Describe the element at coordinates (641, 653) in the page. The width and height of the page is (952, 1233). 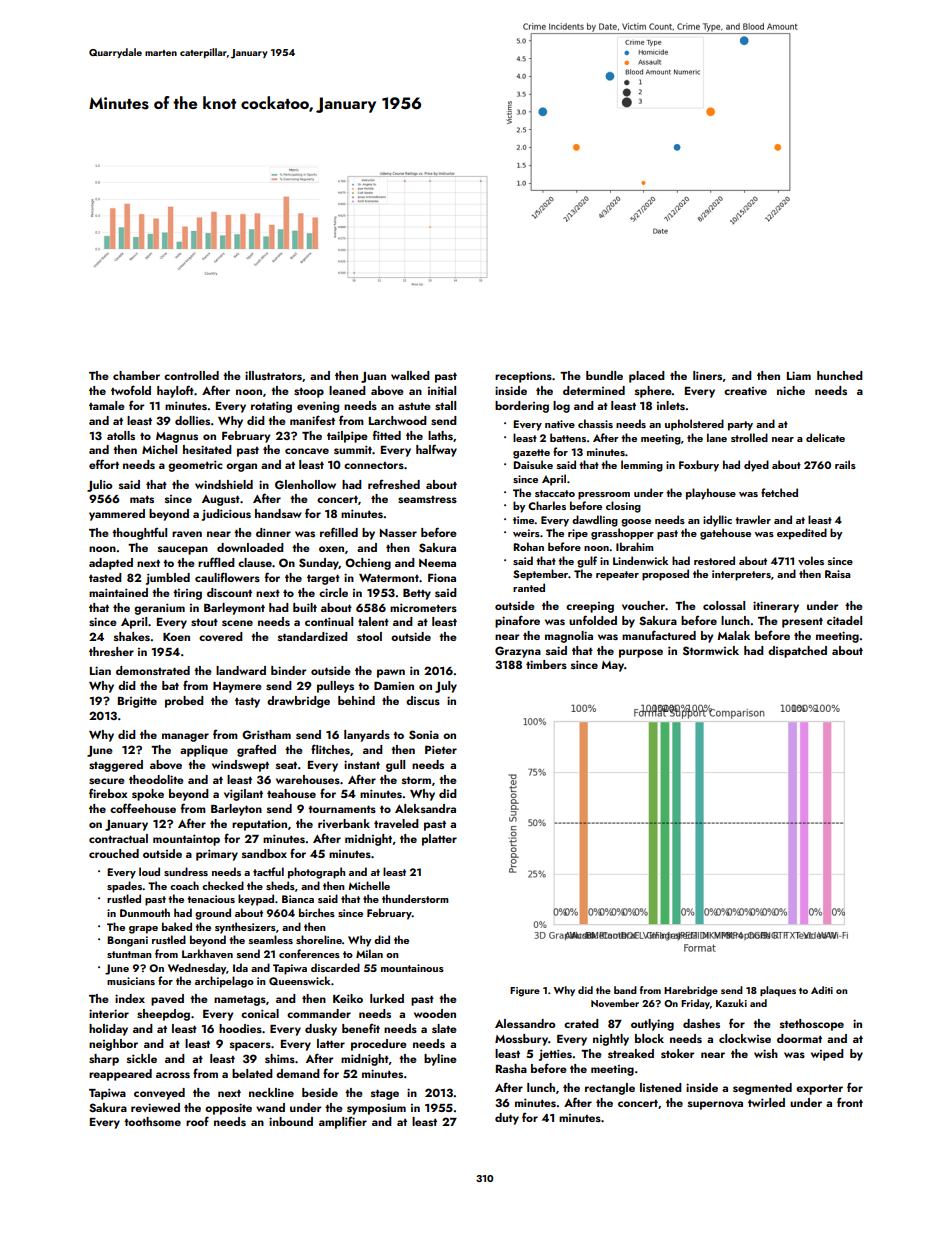
I see `purpose` at that location.
